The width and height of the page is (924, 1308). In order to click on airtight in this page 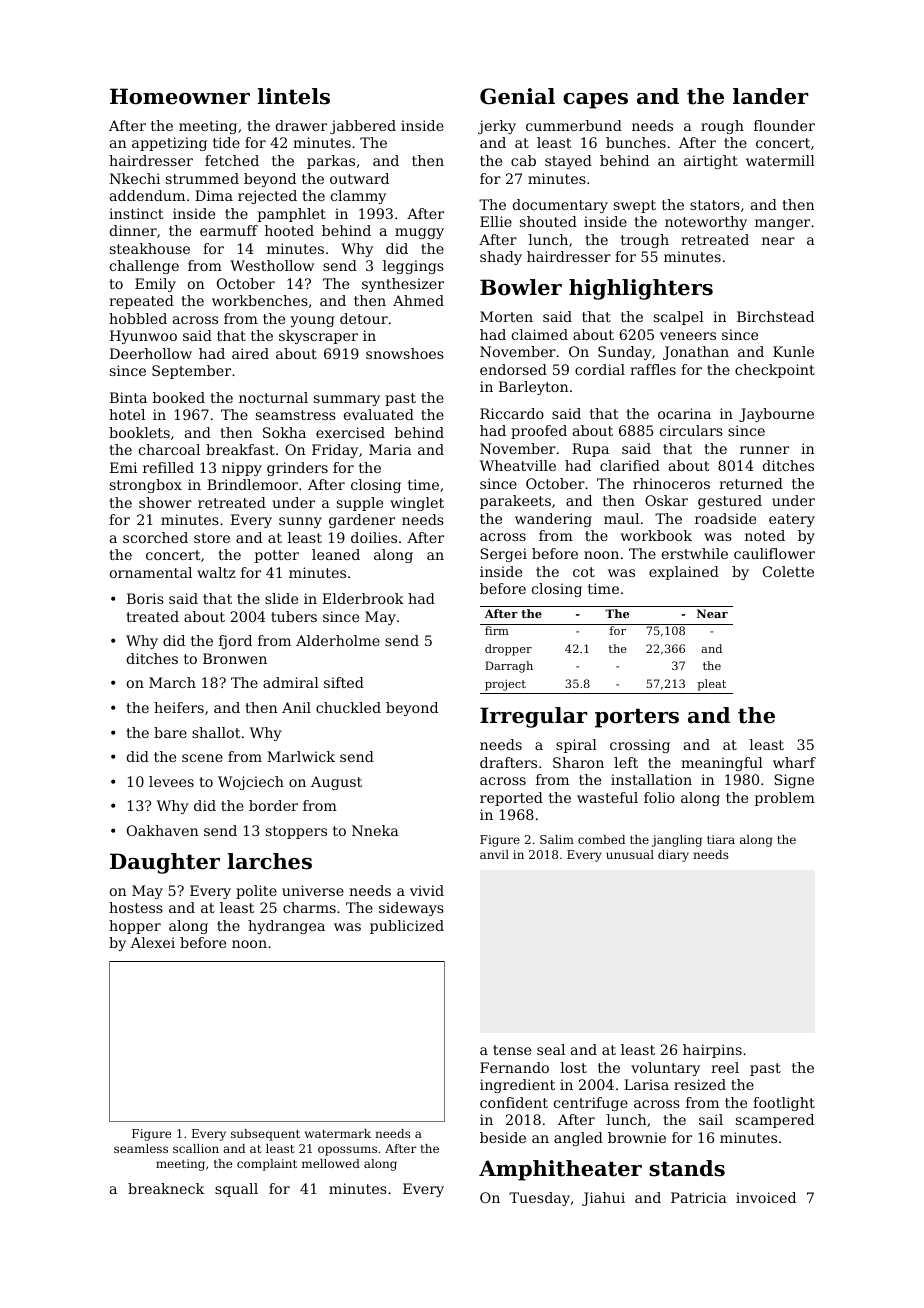, I will do `click(711, 162)`.
